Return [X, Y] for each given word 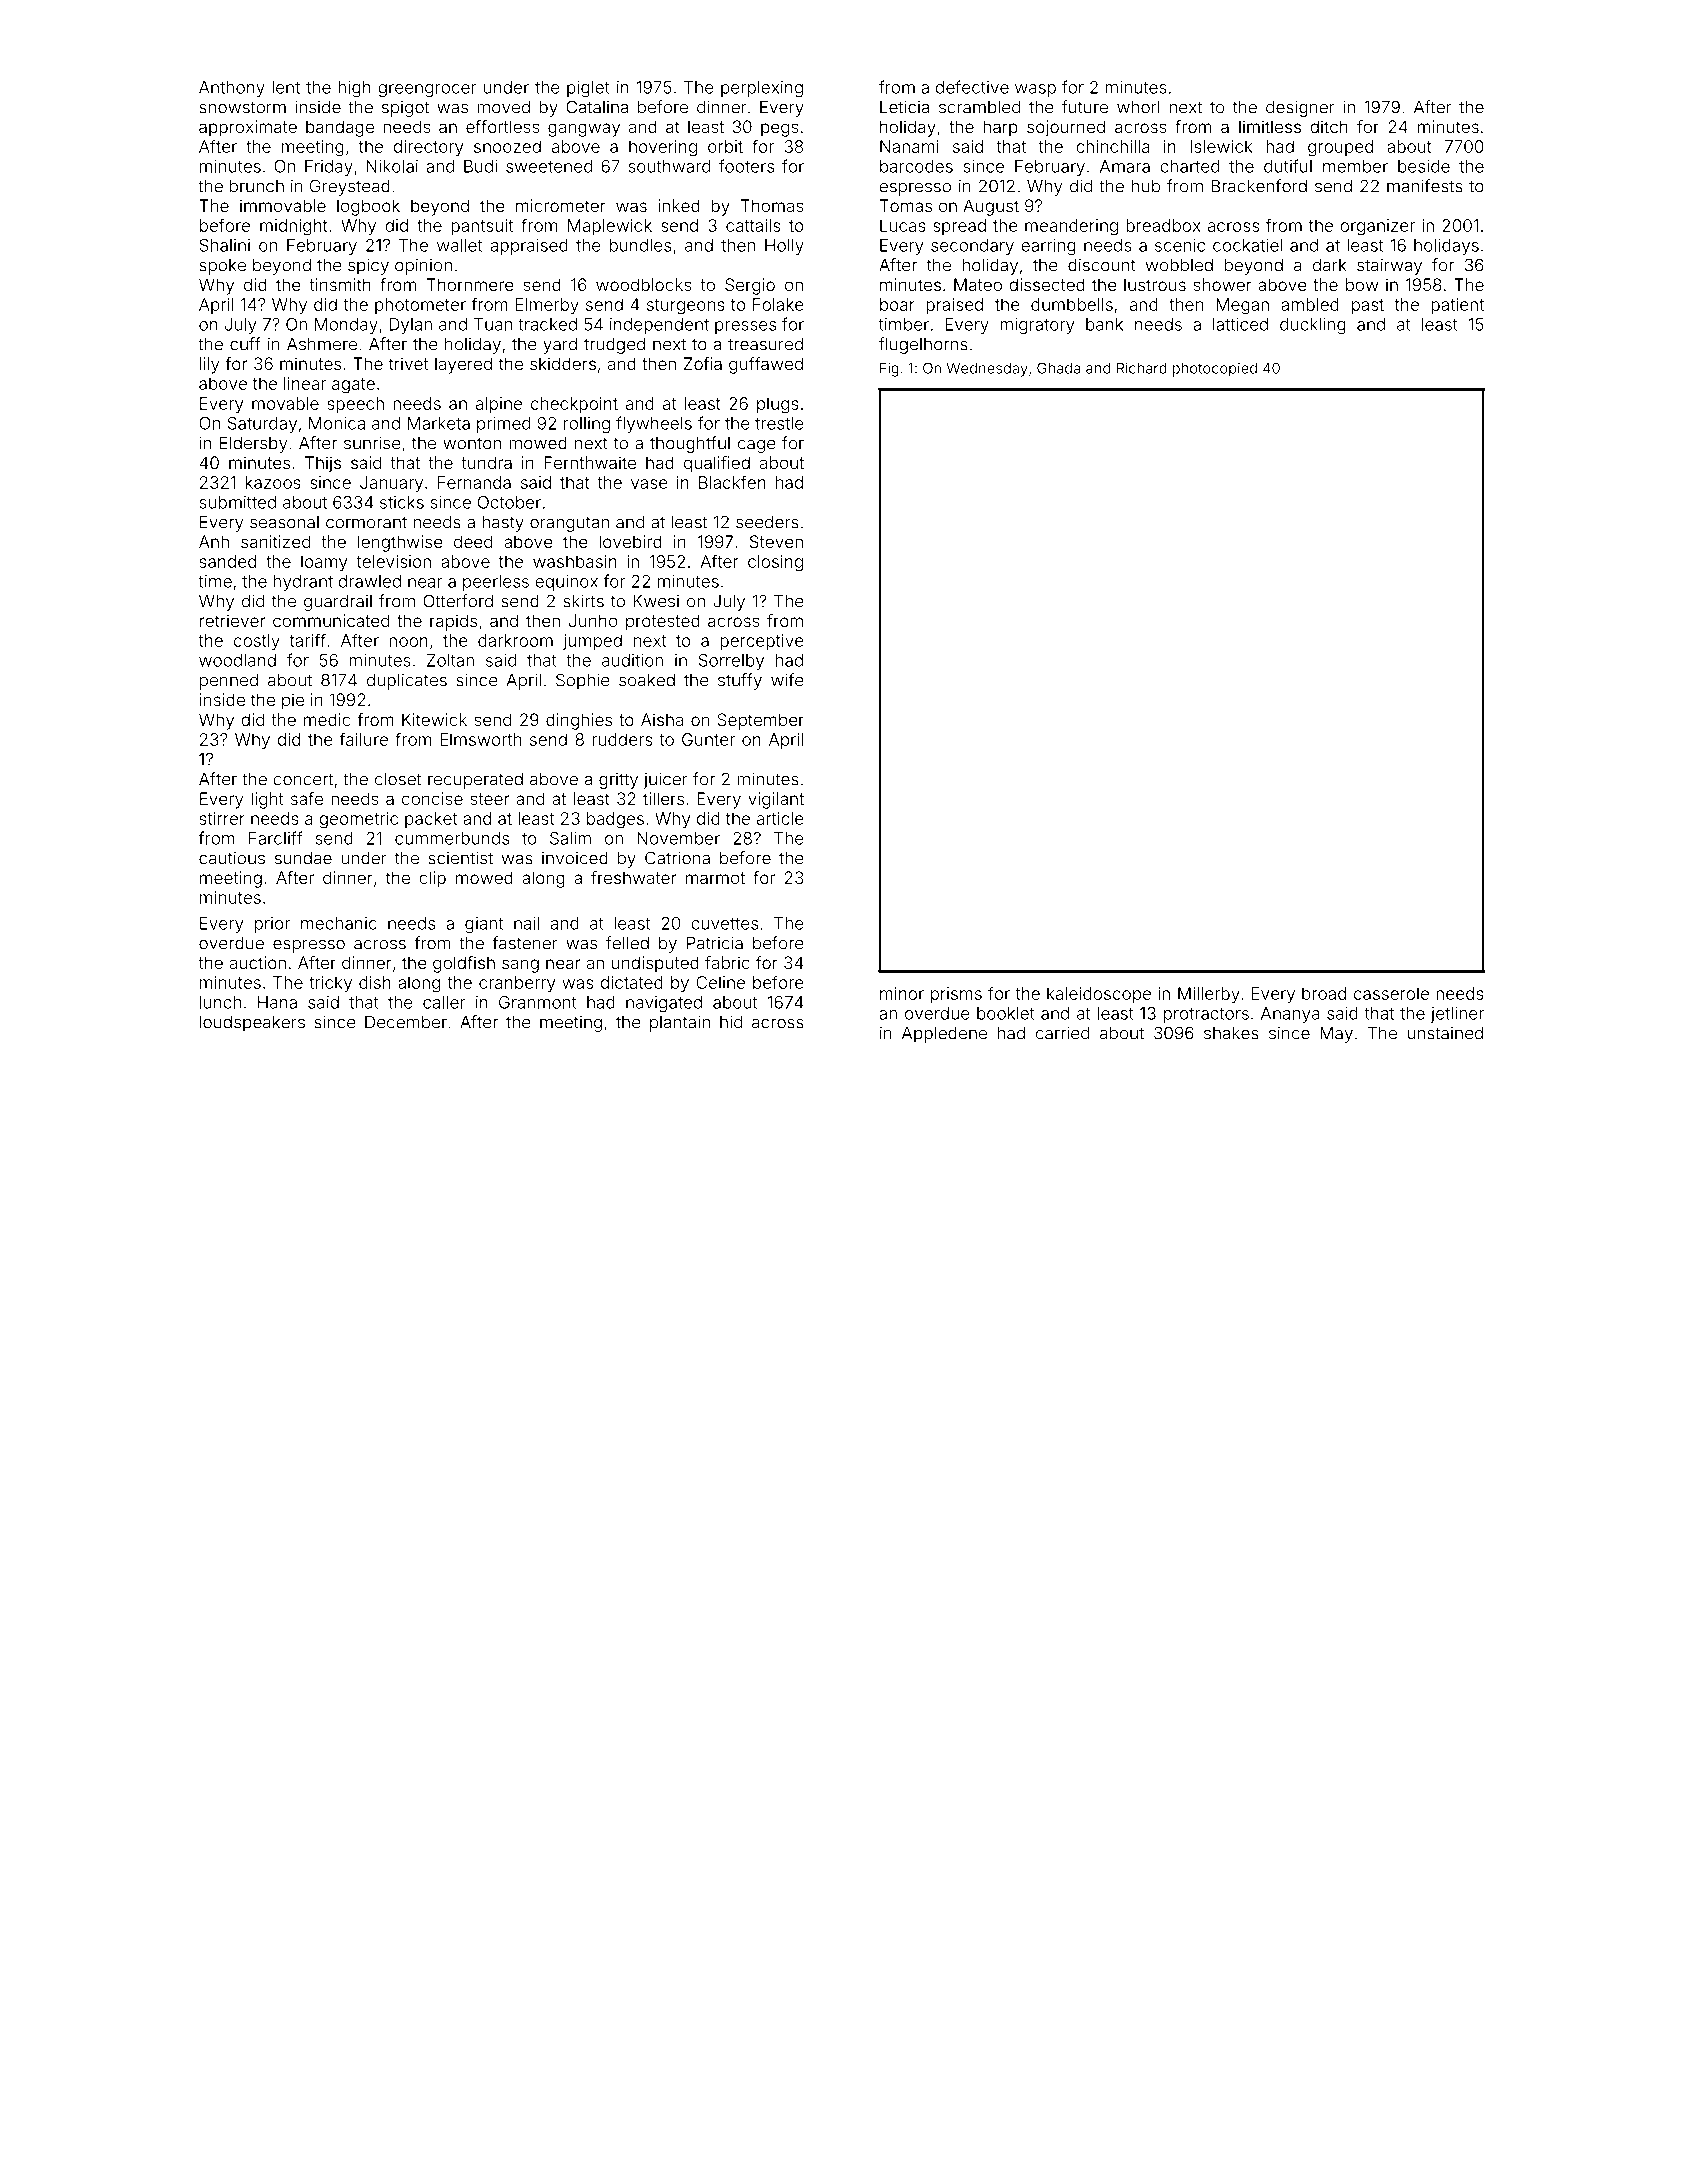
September [760, 721]
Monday [346, 326]
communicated [331, 620]
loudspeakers [252, 1023]
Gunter [708, 739]
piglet [588, 89]
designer [1300, 108]
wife [787, 680]
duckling [1313, 326]
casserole [1391, 993]
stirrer [222, 818]
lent [286, 87]
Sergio [750, 286]
